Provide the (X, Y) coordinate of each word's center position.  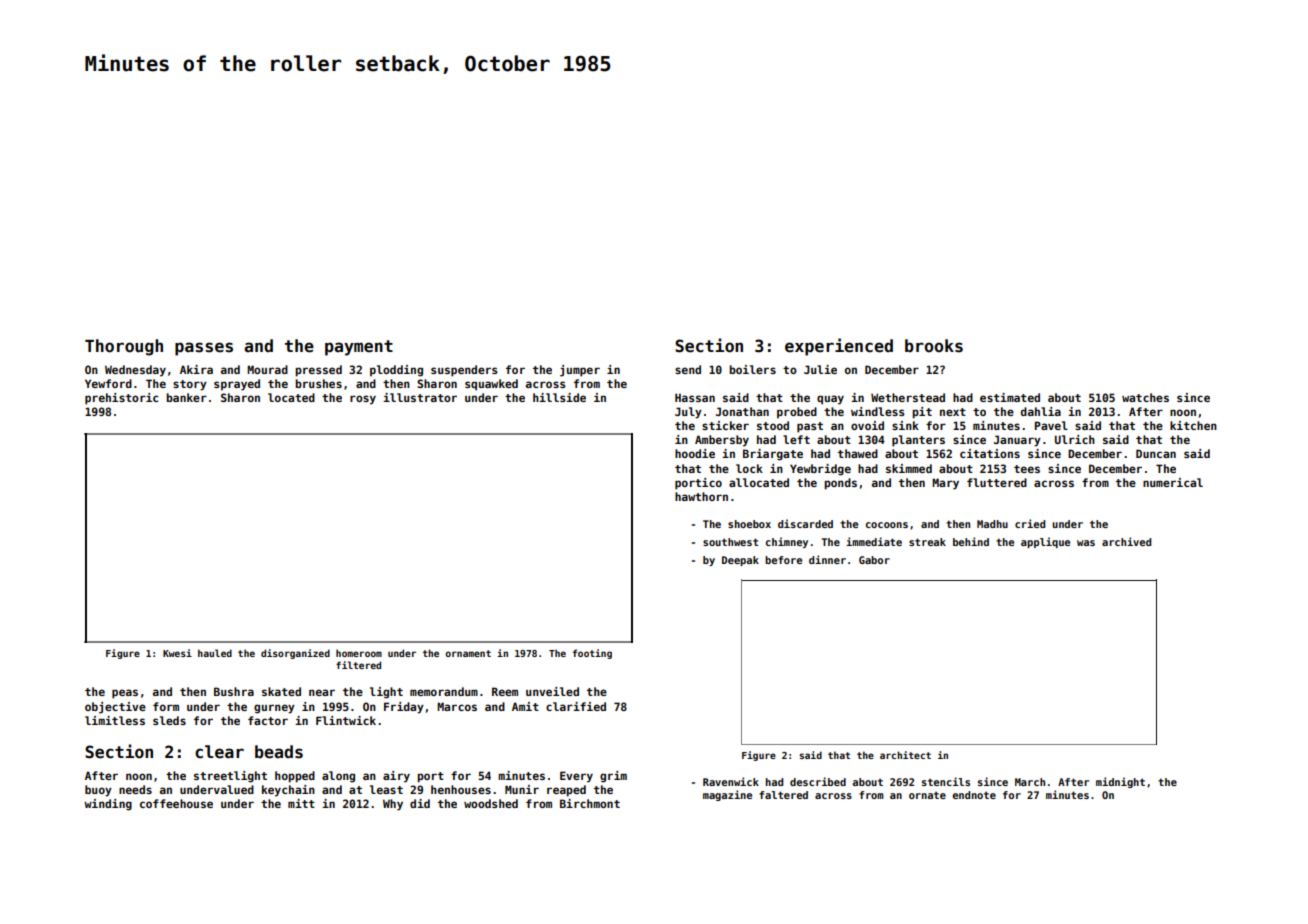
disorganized (295, 654)
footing (592, 654)
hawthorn (701, 496)
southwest (730, 542)
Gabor (874, 560)
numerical (1173, 482)
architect (905, 755)
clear (219, 752)
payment (359, 348)
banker (186, 397)
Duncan (1156, 453)
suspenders (464, 371)
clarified (576, 706)
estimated (1010, 397)
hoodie (695, 453)
